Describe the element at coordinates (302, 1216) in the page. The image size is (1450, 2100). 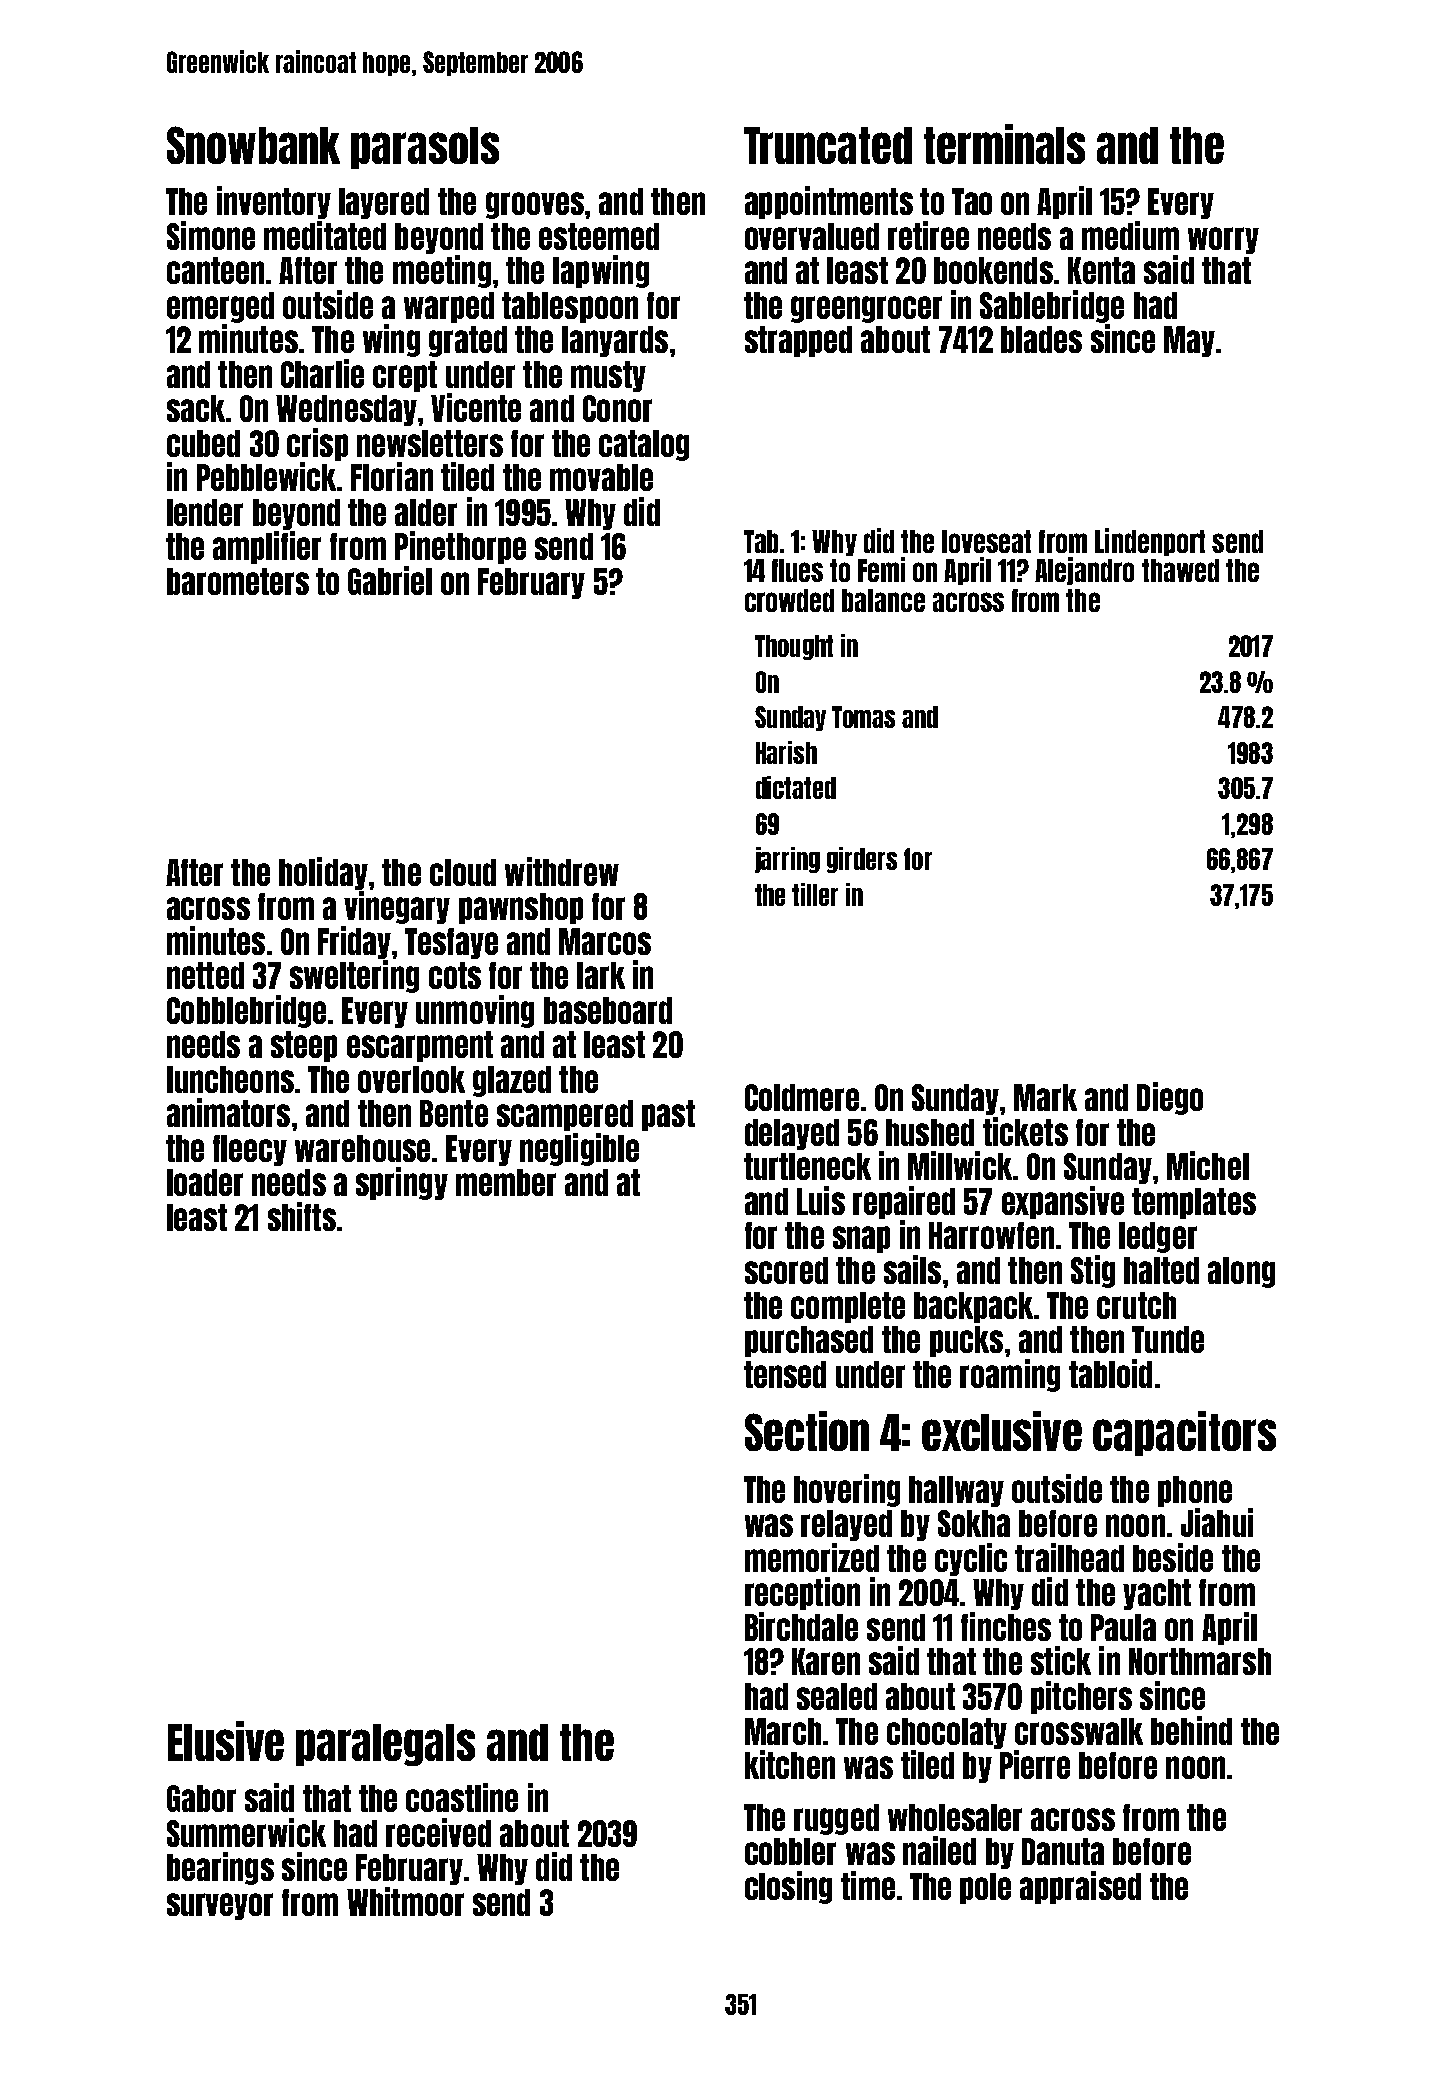
I see `shifts` at that location.
